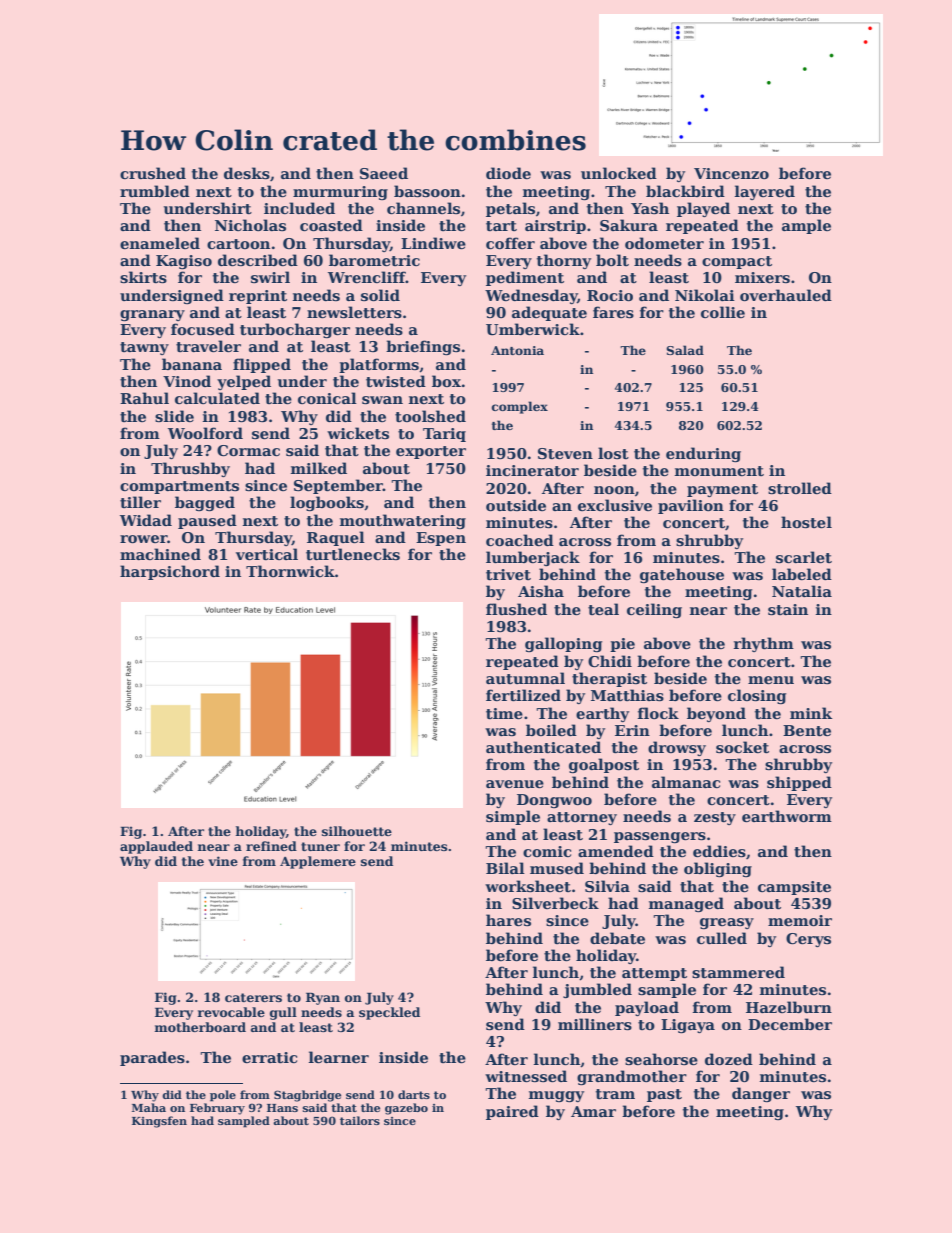  What do you see at coordinates (682, 575) in the document?
I see `gatehouse` at bounding box center [682, 575].
